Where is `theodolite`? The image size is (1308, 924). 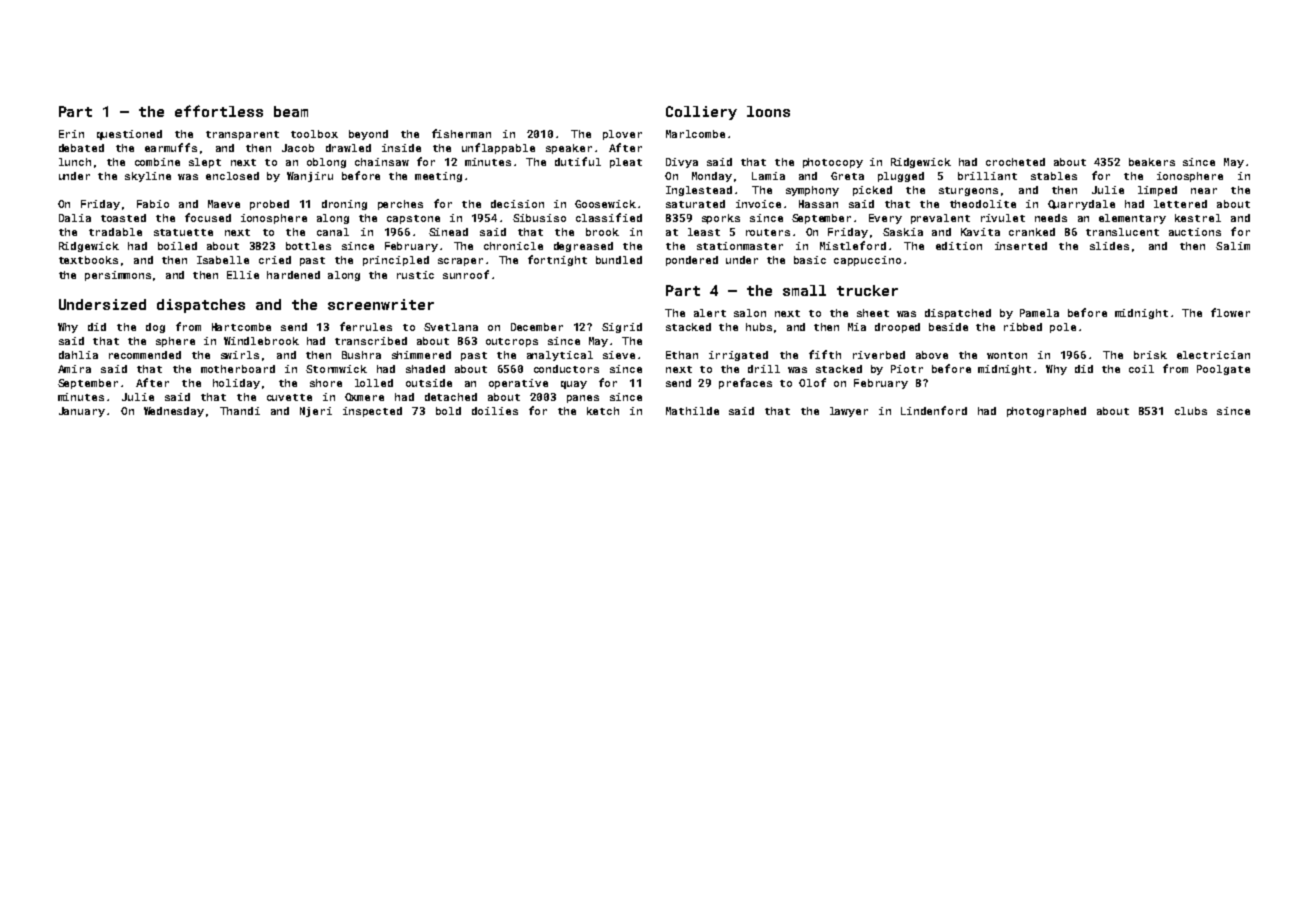 theodolite is located at coordinates (983, 204).
